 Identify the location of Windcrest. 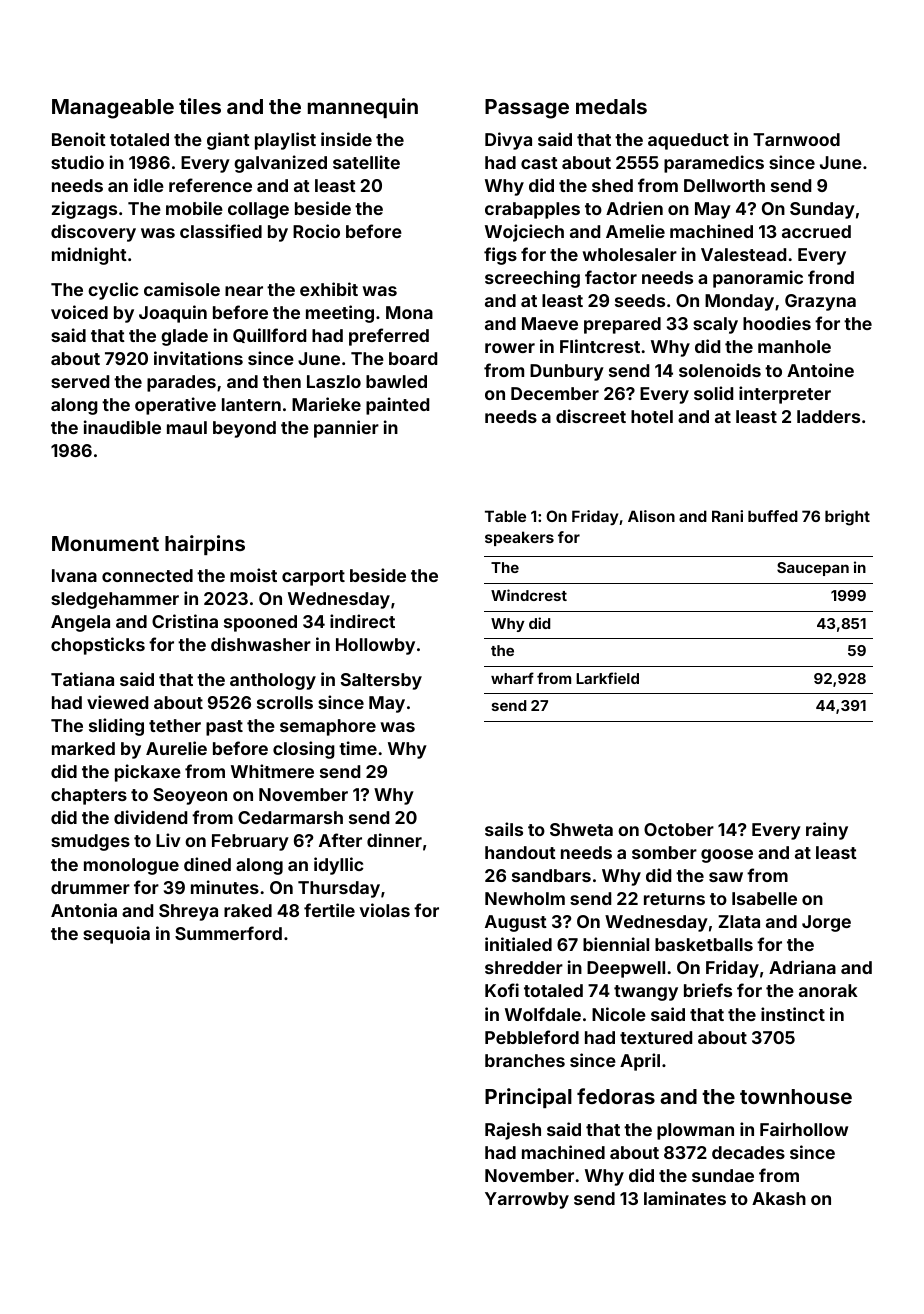
(529, 595).
